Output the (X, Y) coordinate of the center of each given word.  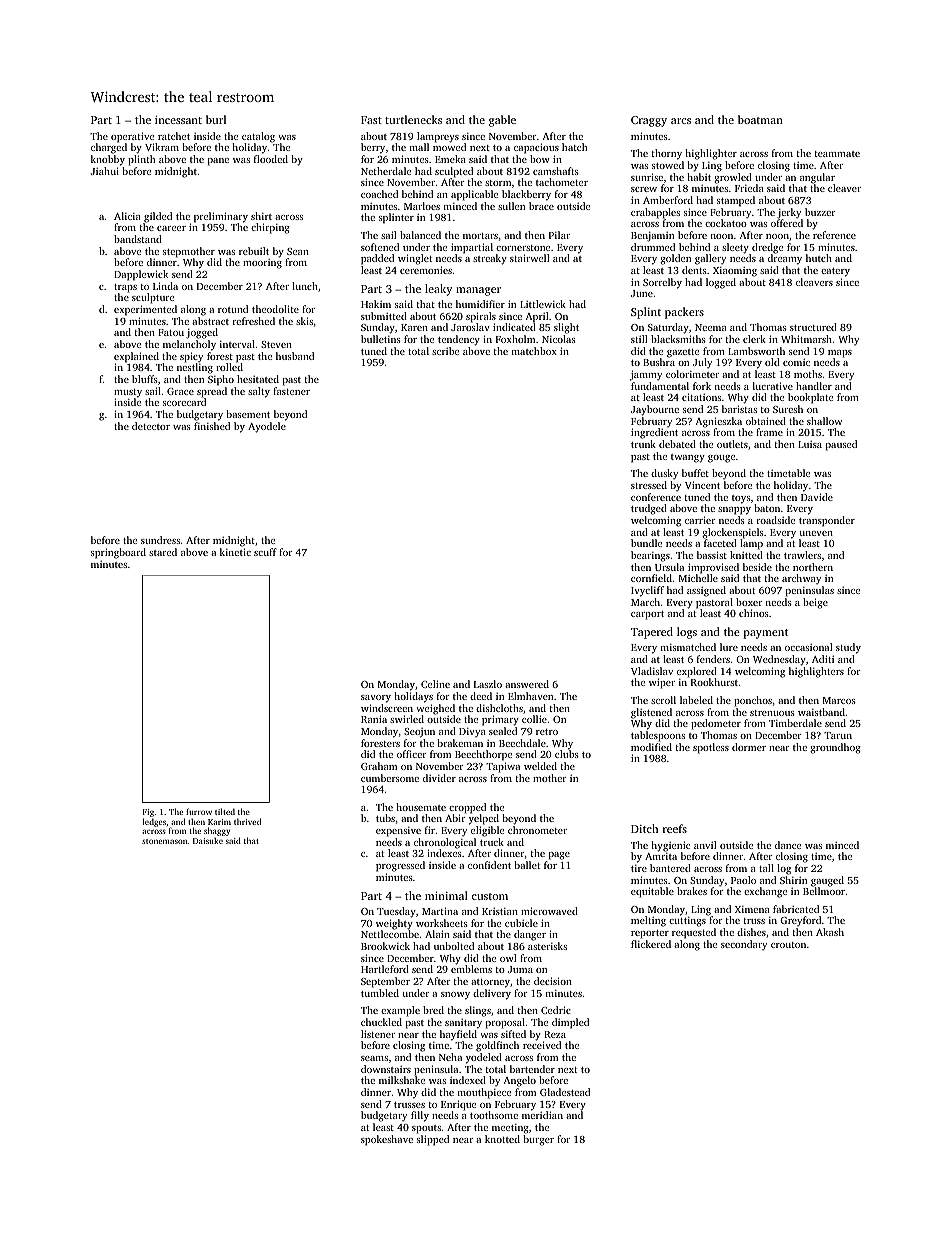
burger (538, 1140)
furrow (199, 811)
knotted (502, 1139)
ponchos (753, 701)
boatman (760, 119)
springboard (118, 553)
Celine (435, 684)
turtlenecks (413, 119)
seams (374, 1058)
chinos (754, 613)
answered (527, 684)
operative (132, 137)
